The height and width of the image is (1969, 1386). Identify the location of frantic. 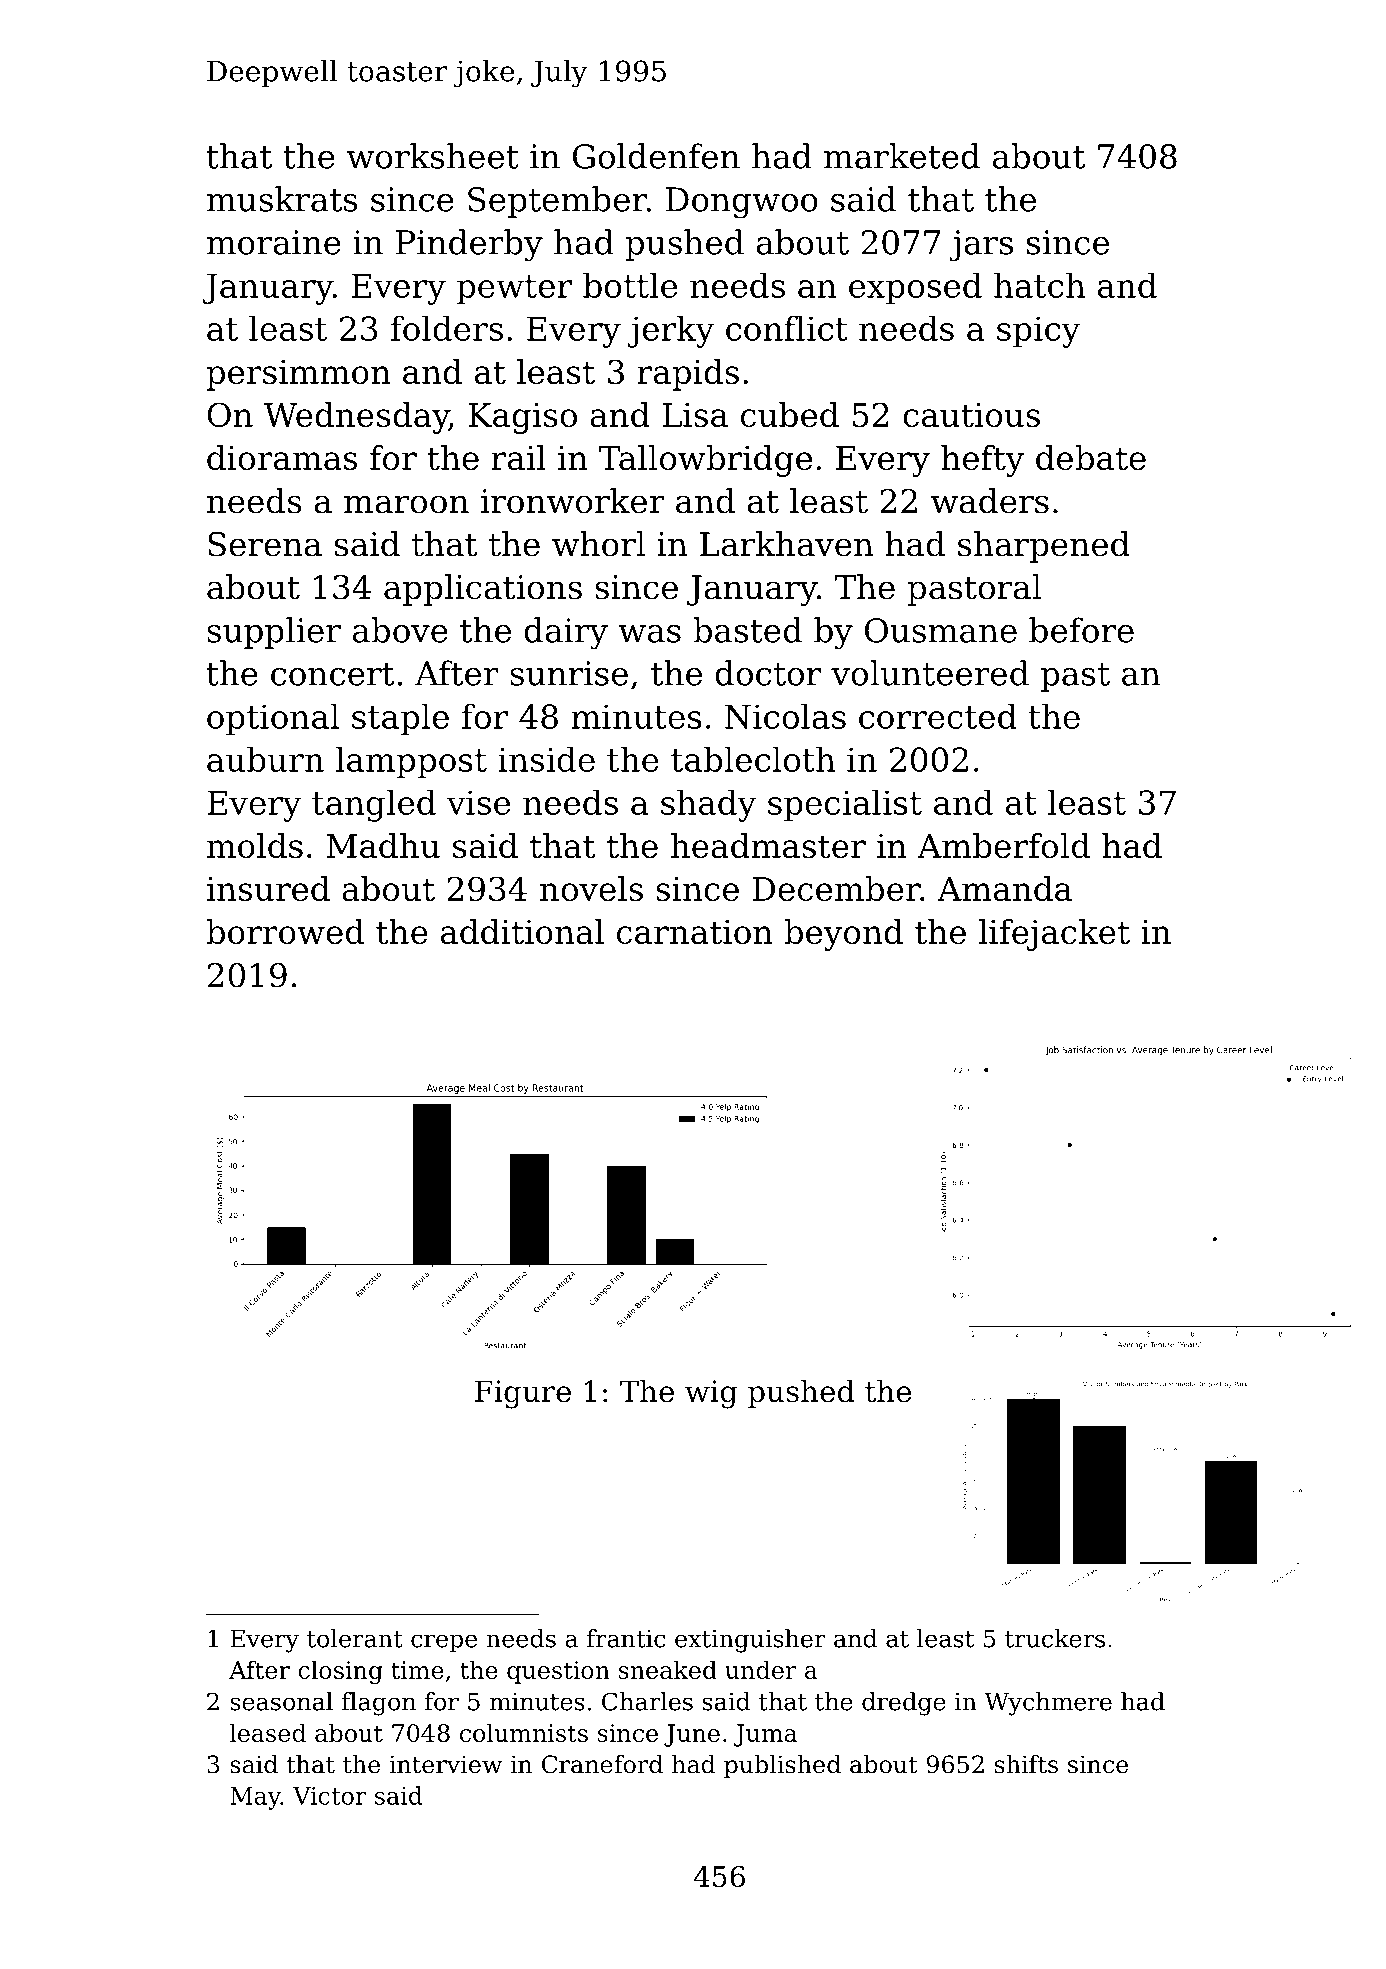
(626, 1638).
